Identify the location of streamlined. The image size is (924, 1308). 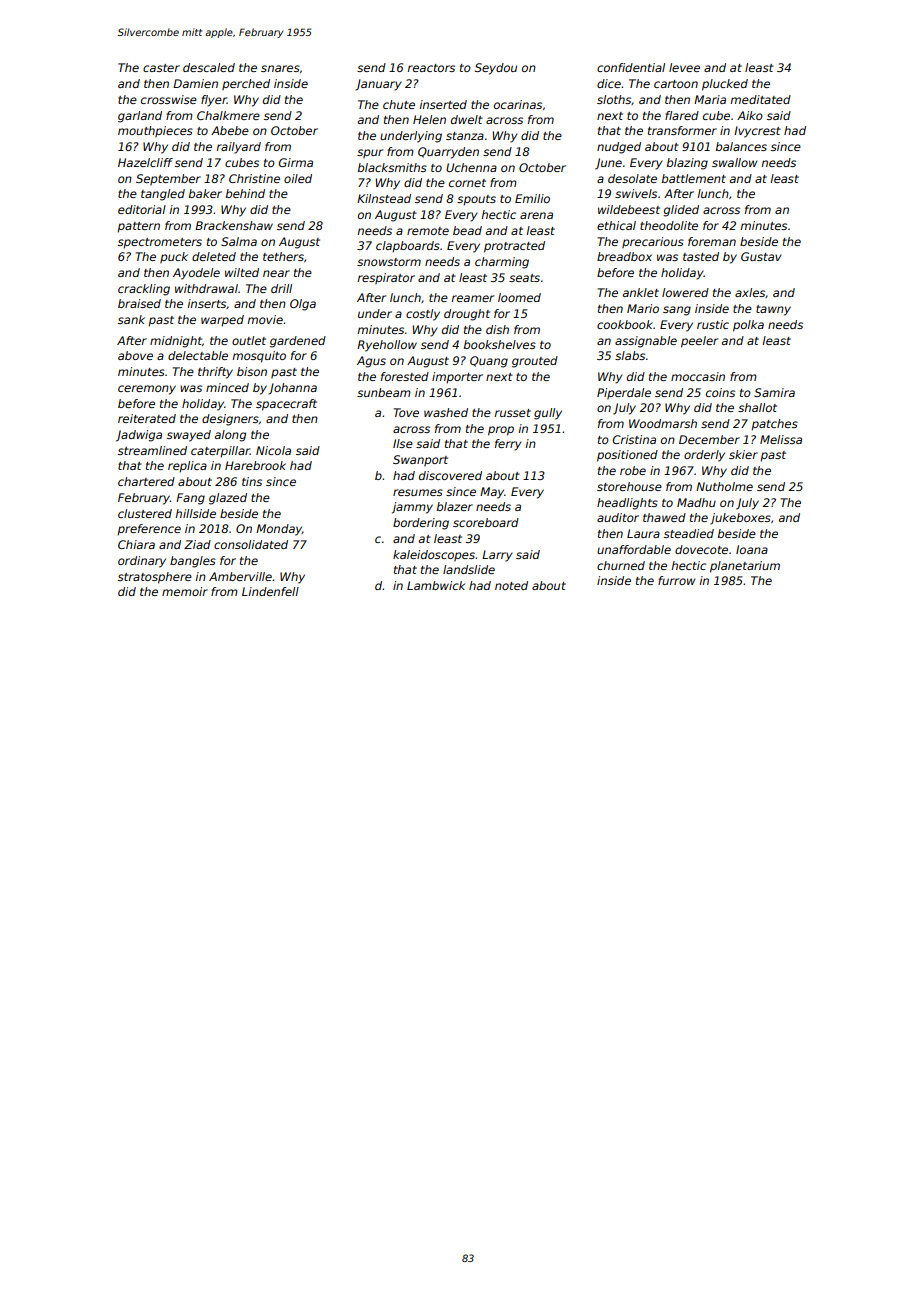
(152, 450).
